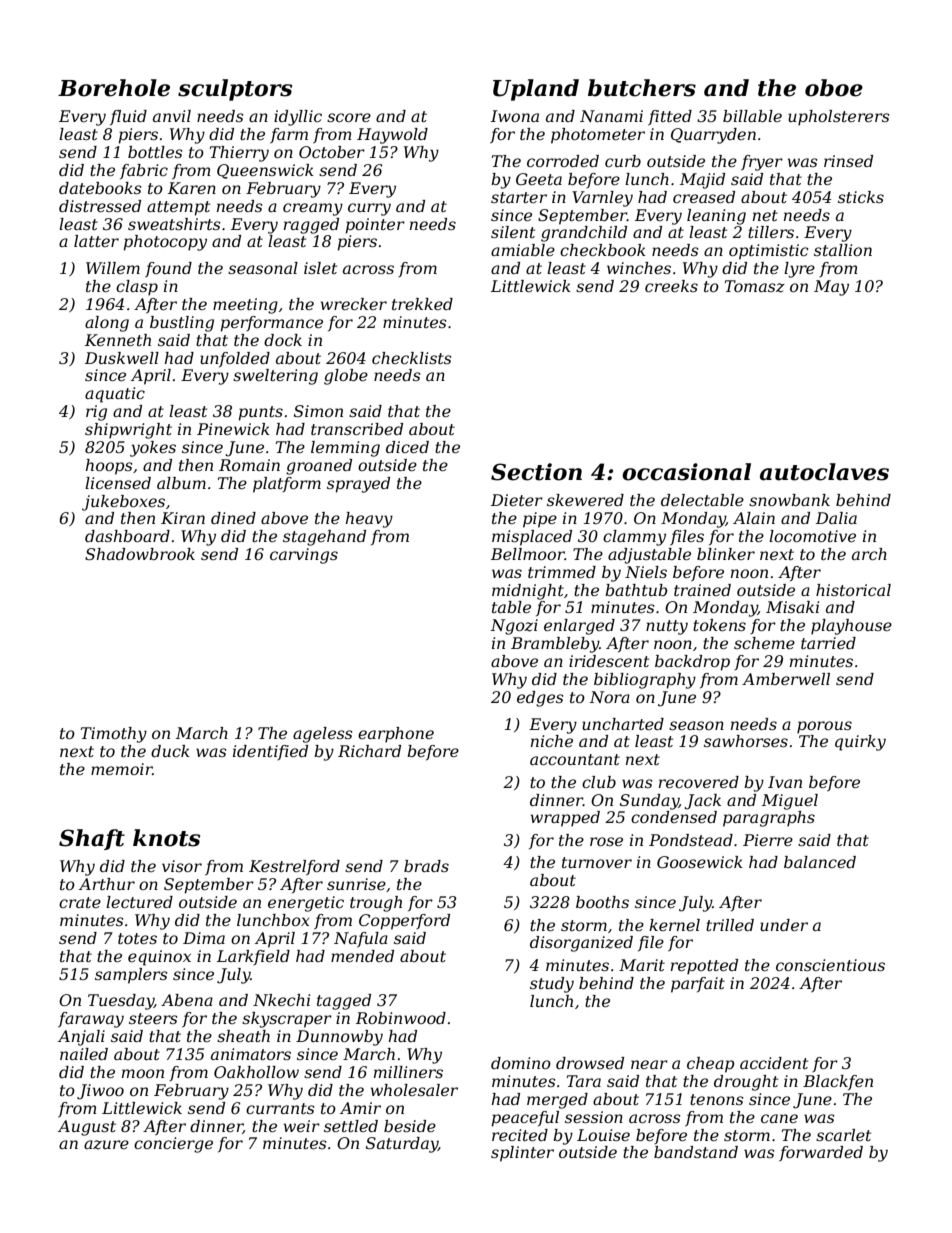 This screenshot has width=952, height=1233. Describe the element at coordinates (581, 944) in the screenshot. I see `disorganized` at that location.
